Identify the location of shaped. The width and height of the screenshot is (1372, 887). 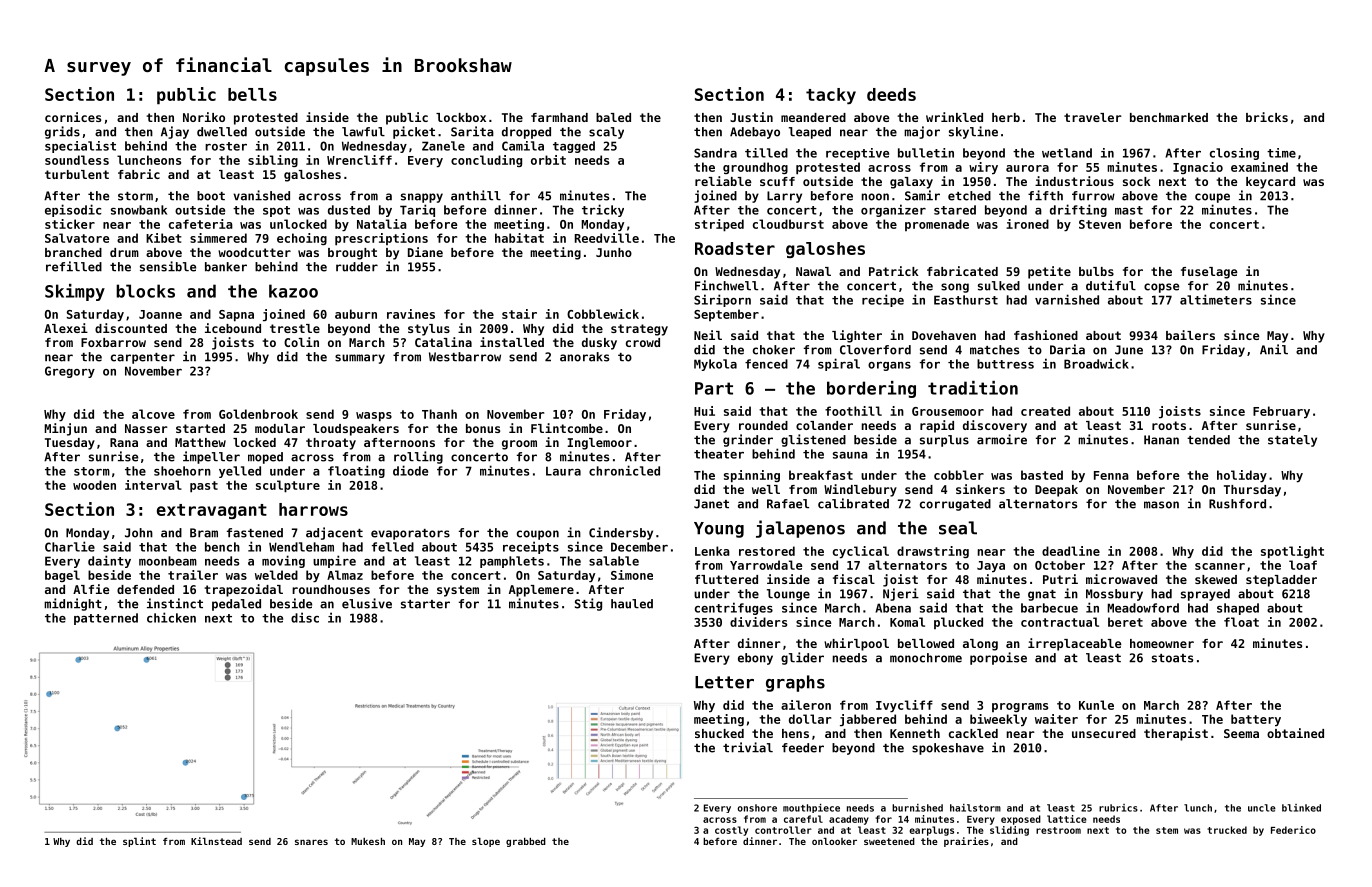
(1238, 609).
